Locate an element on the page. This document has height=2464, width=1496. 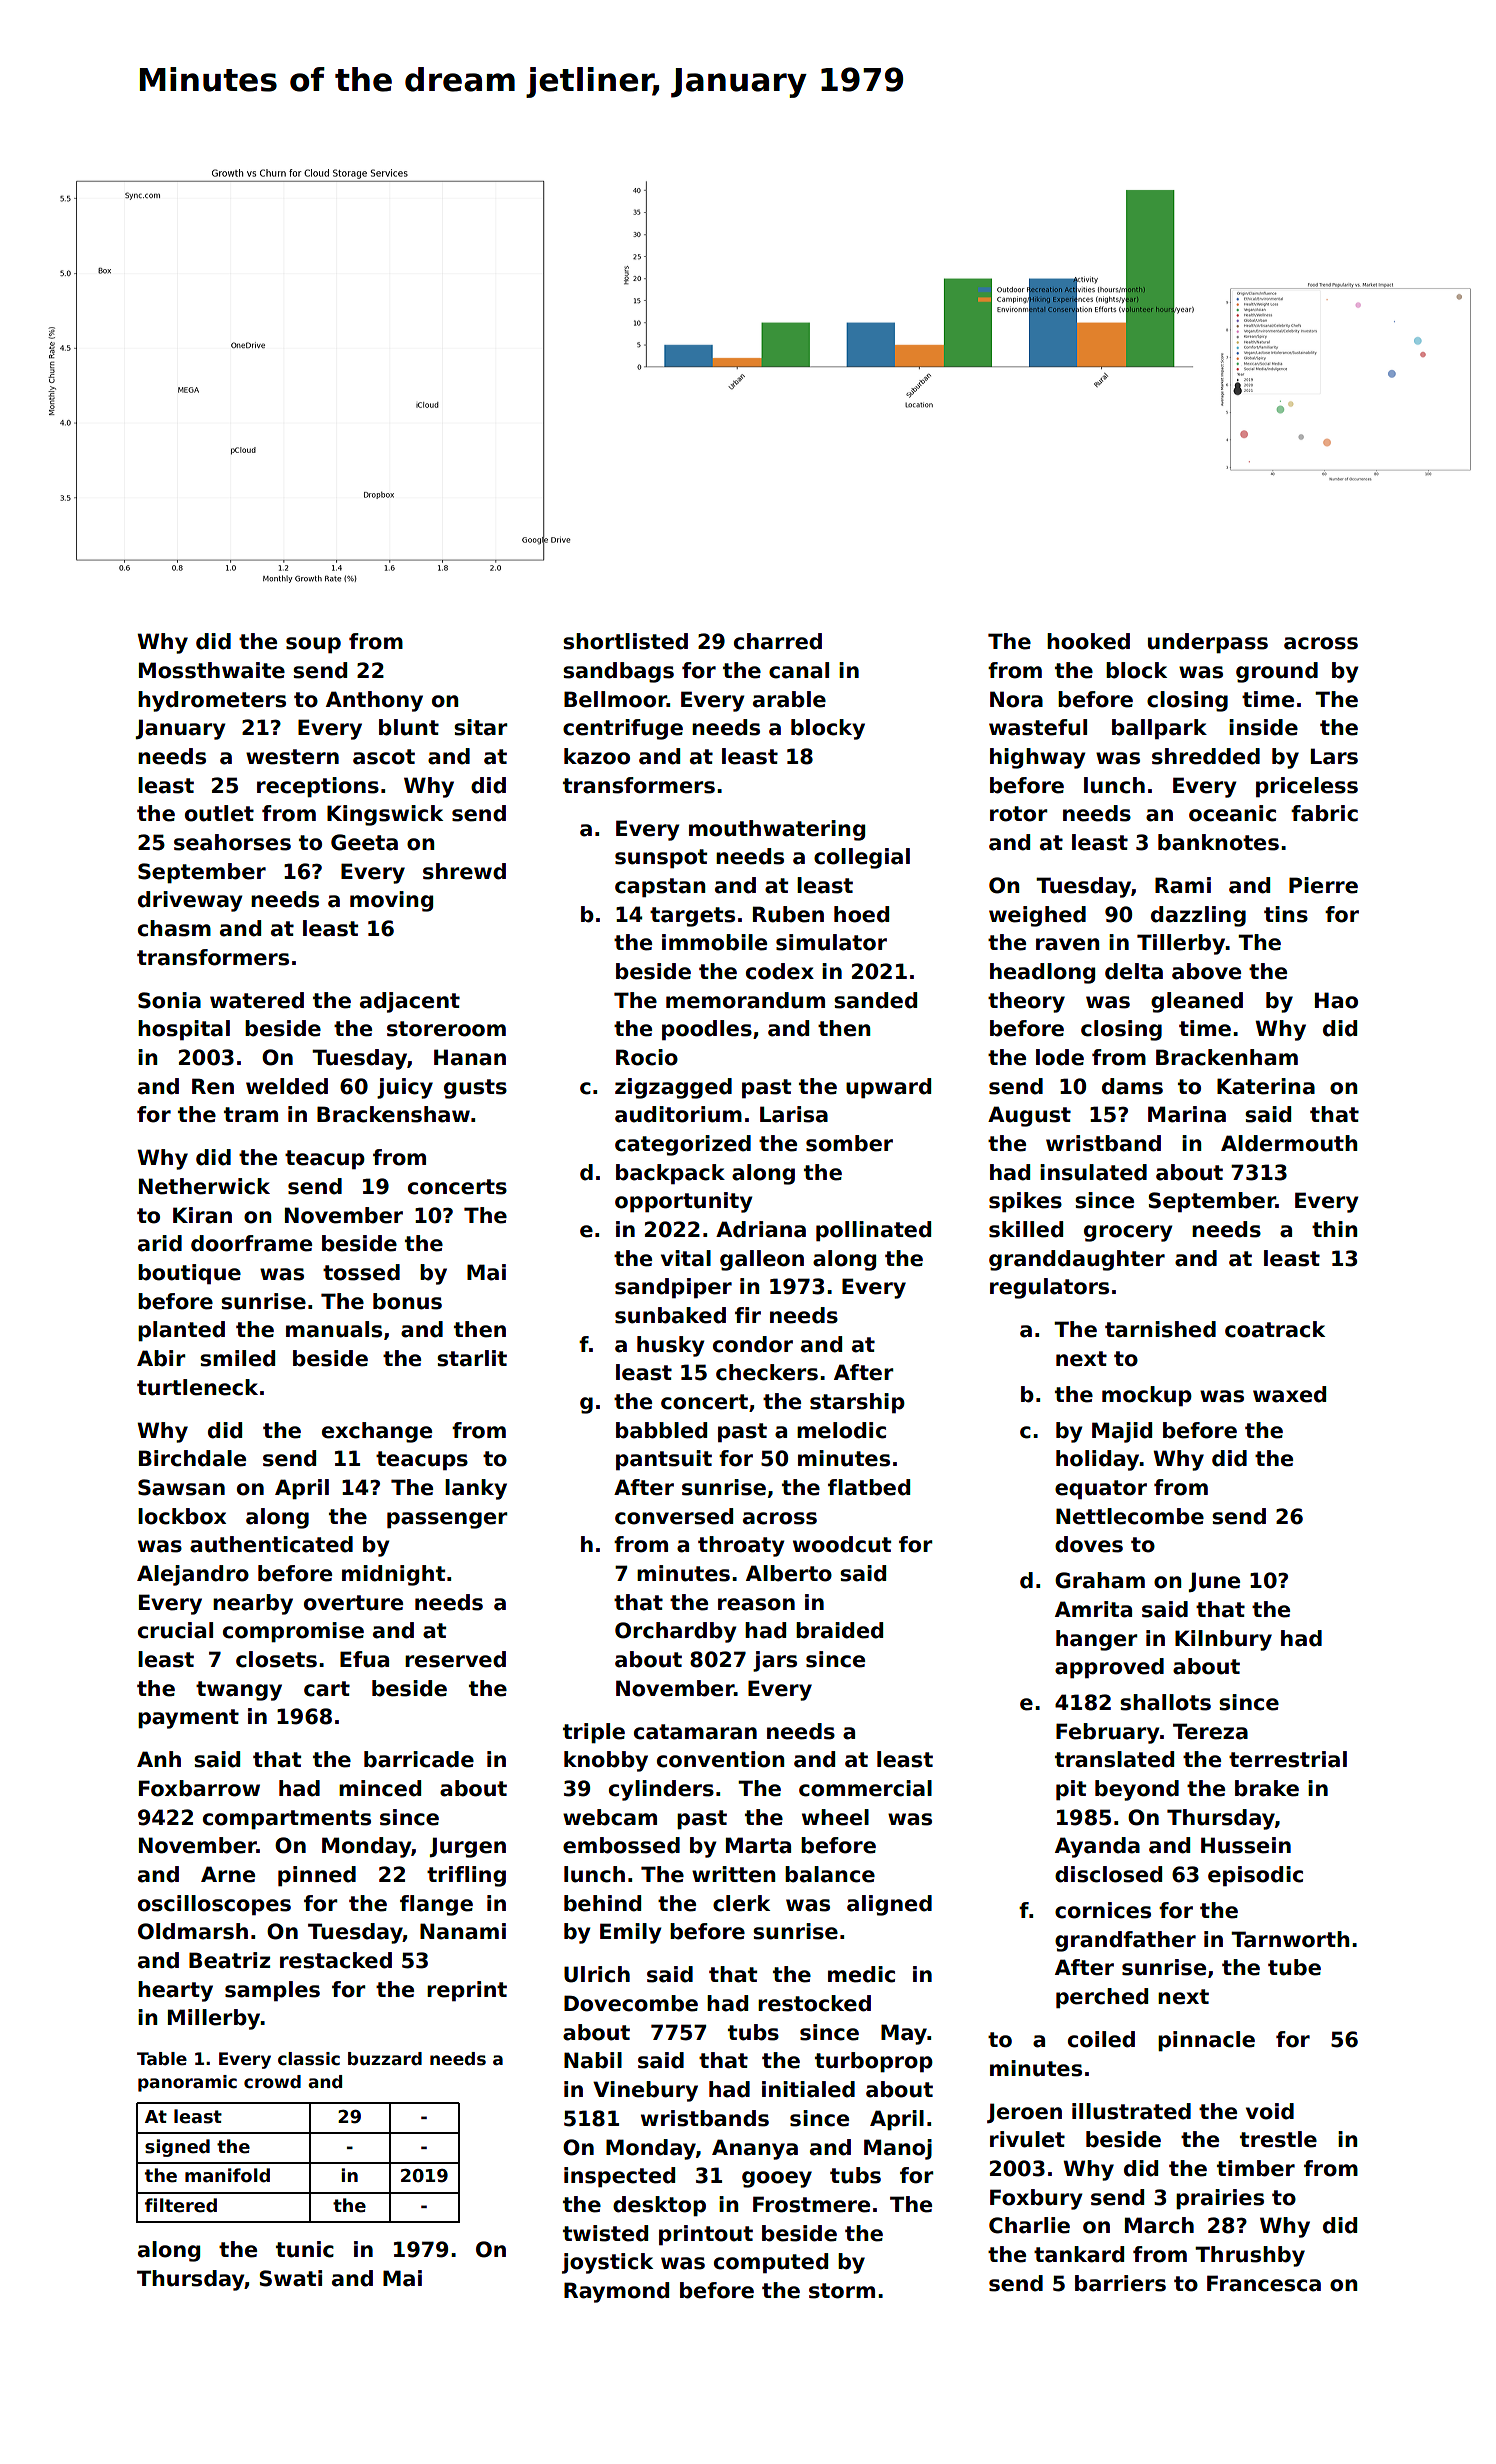
zigzagged is located at coordinates (673, 1088).
